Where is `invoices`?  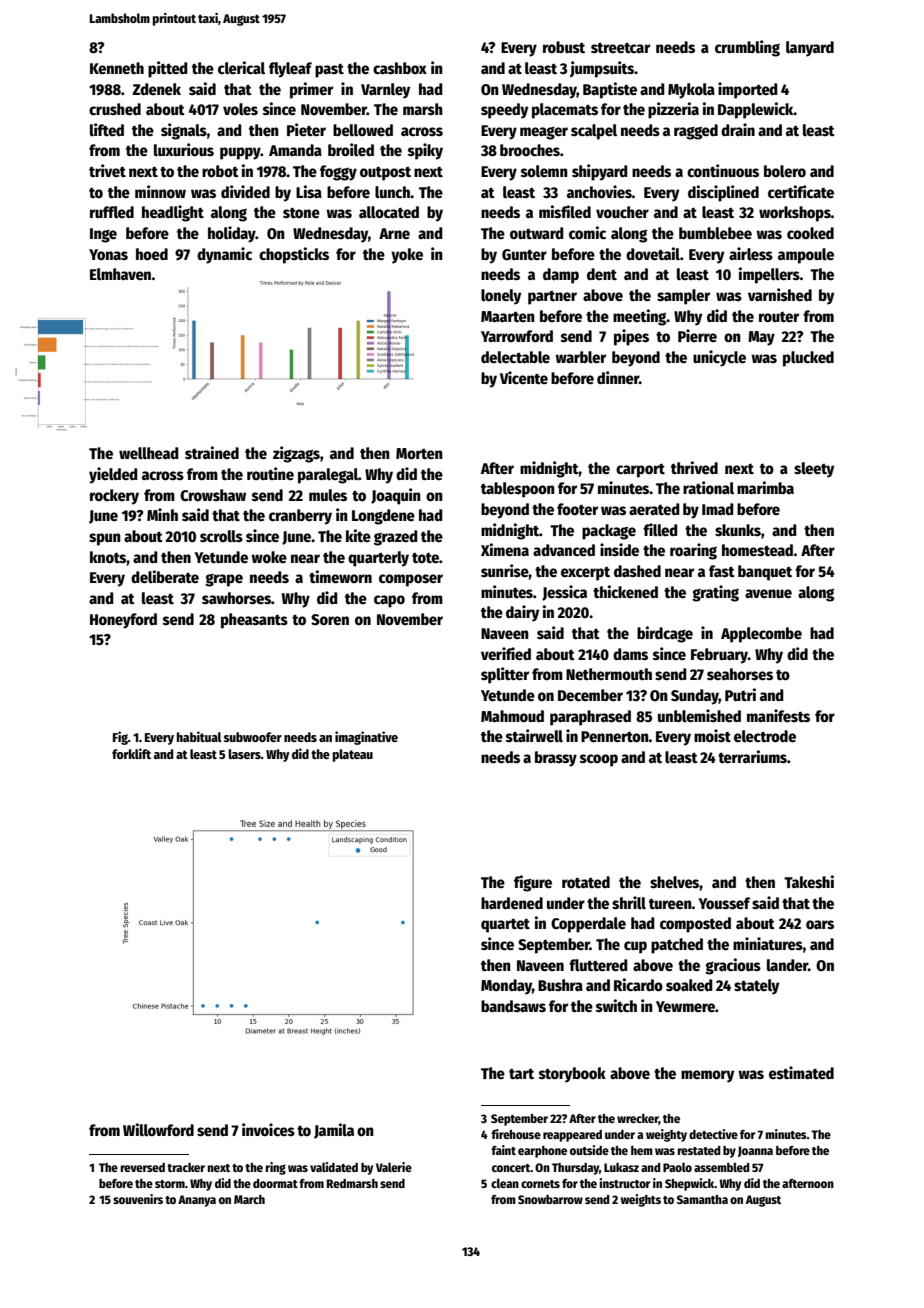
invoices is located at coordinates (268, 1129).
